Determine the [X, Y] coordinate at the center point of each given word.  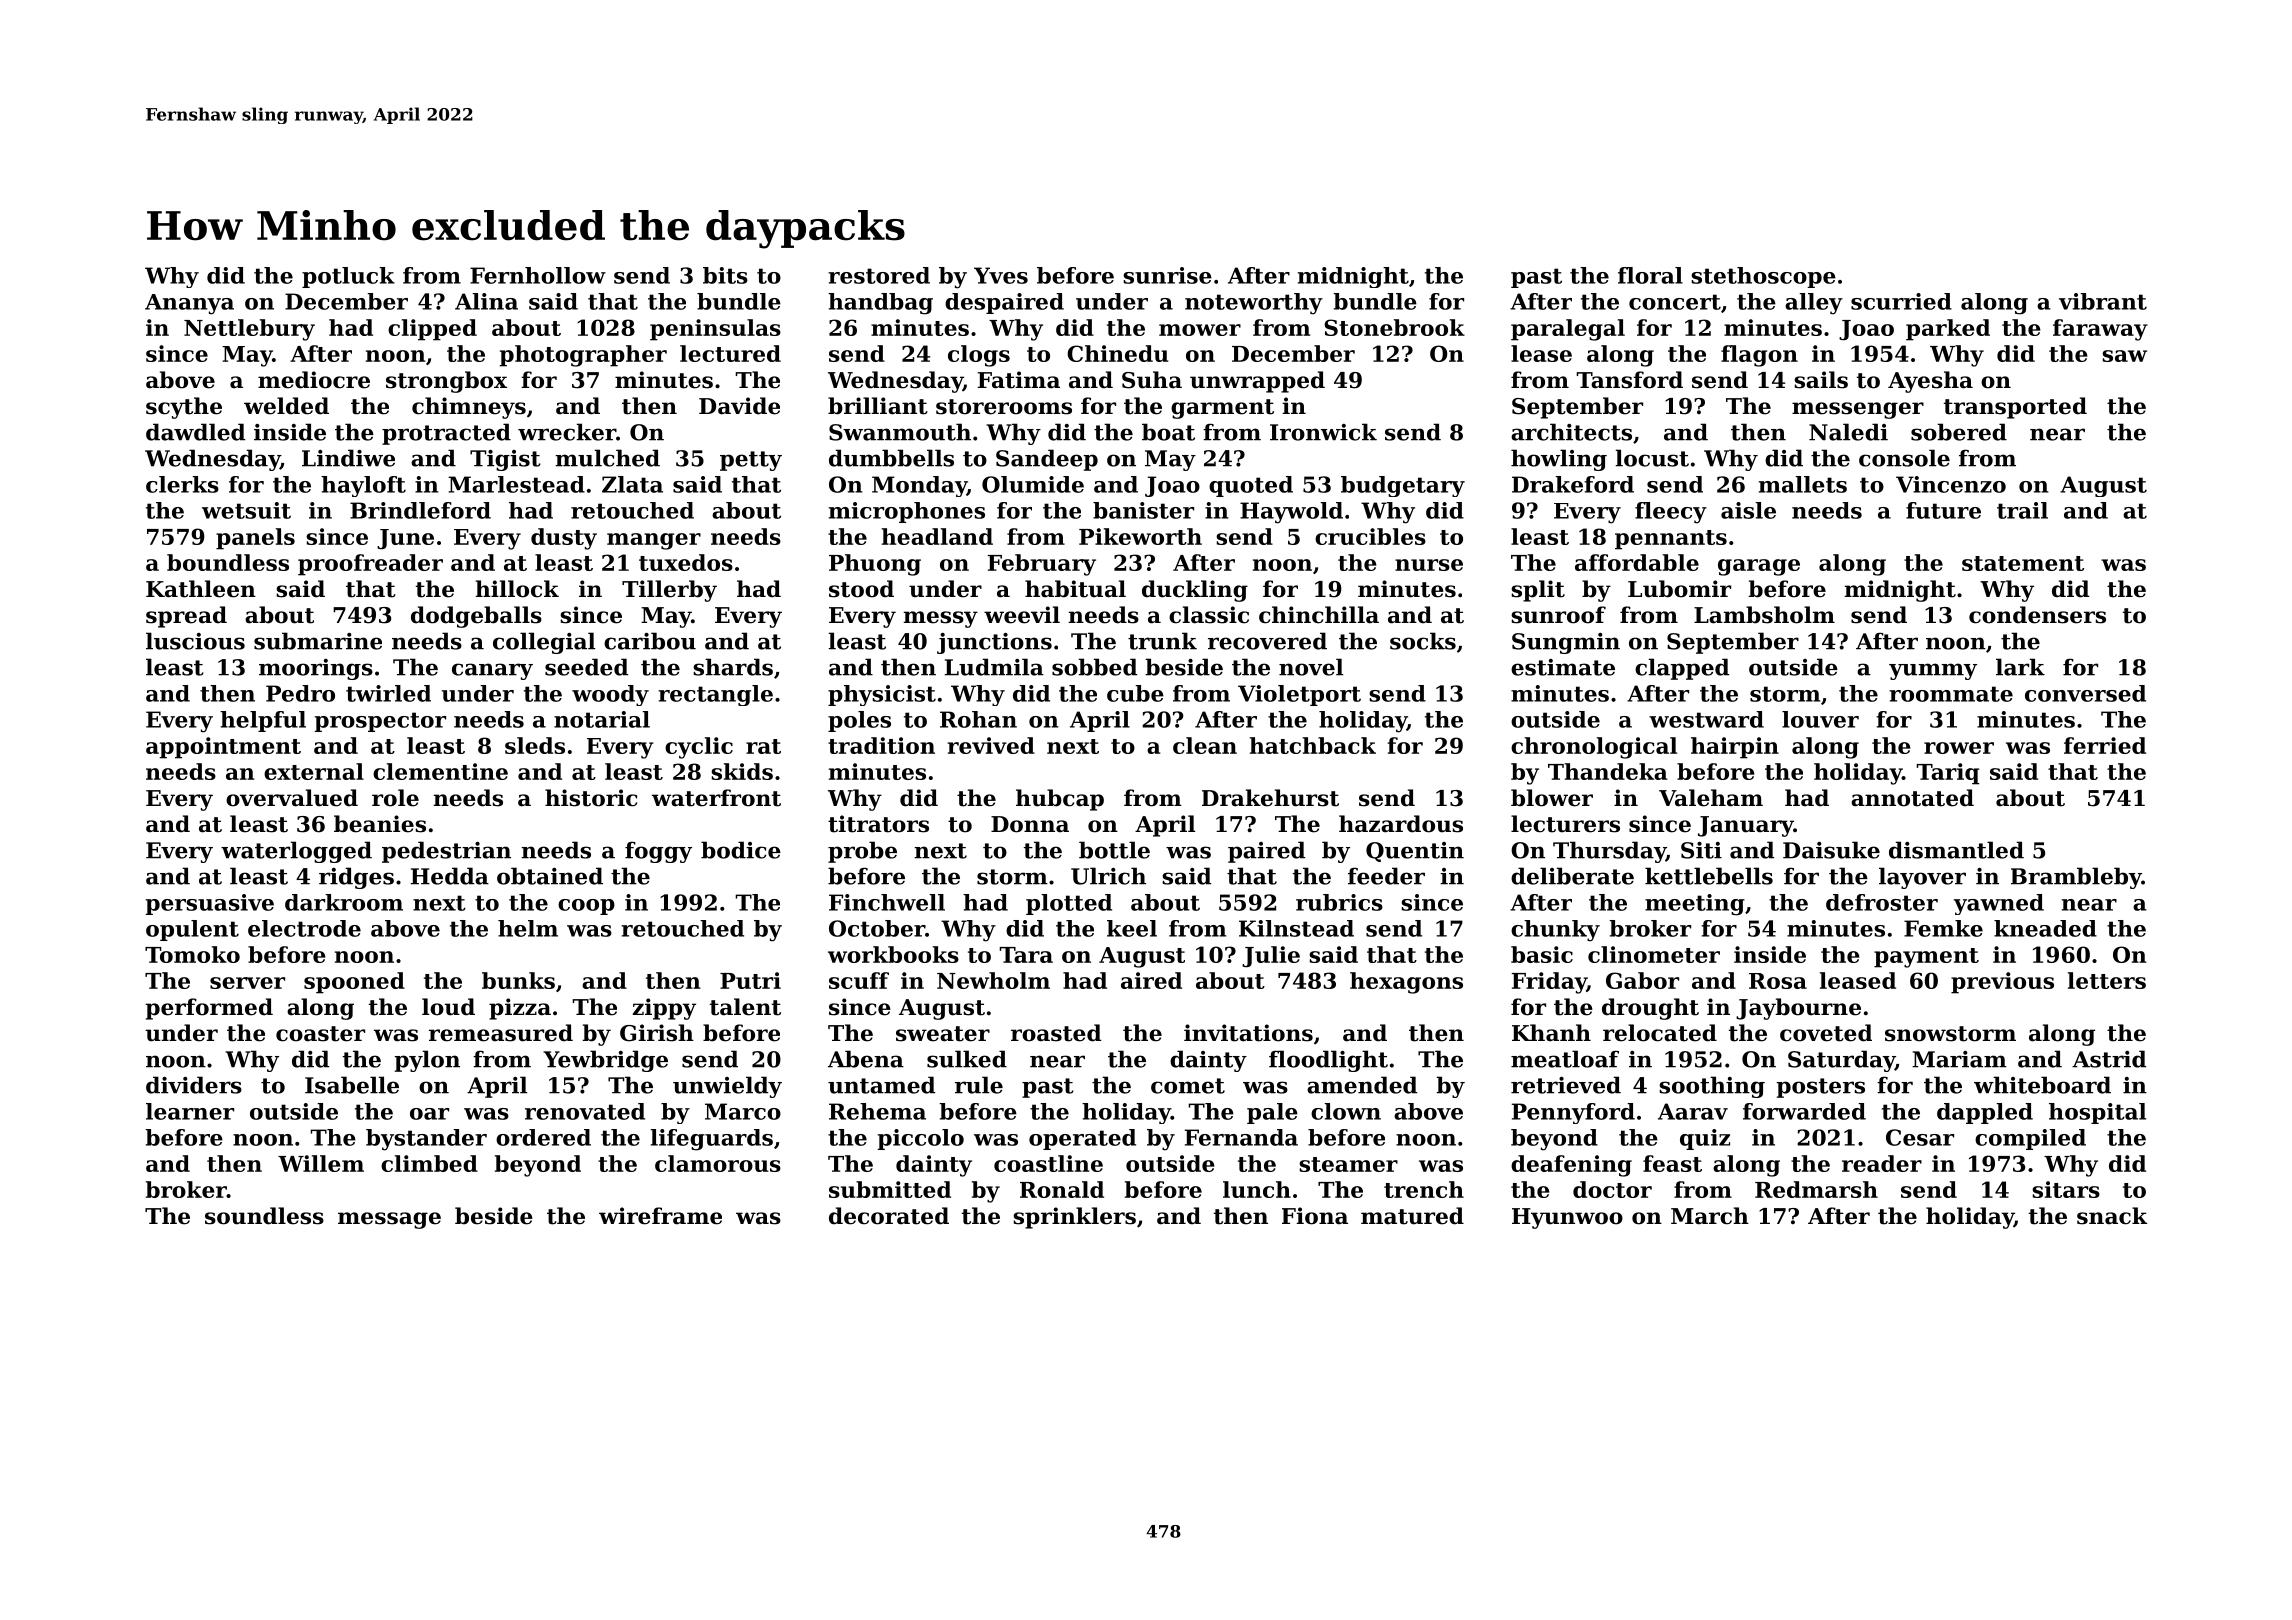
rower [1959, 748]
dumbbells [891, 458]
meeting [1695, 905]
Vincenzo [1951, 484]
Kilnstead [1296, 928]
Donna [1030, 824]
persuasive [209, 904]
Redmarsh [1816, 1189]
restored [879, 275]
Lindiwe [348, 458]
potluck [348, 277]
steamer [1348, 1164]
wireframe [660, 1216]
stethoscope [1763, 277]
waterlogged [296, 852]
